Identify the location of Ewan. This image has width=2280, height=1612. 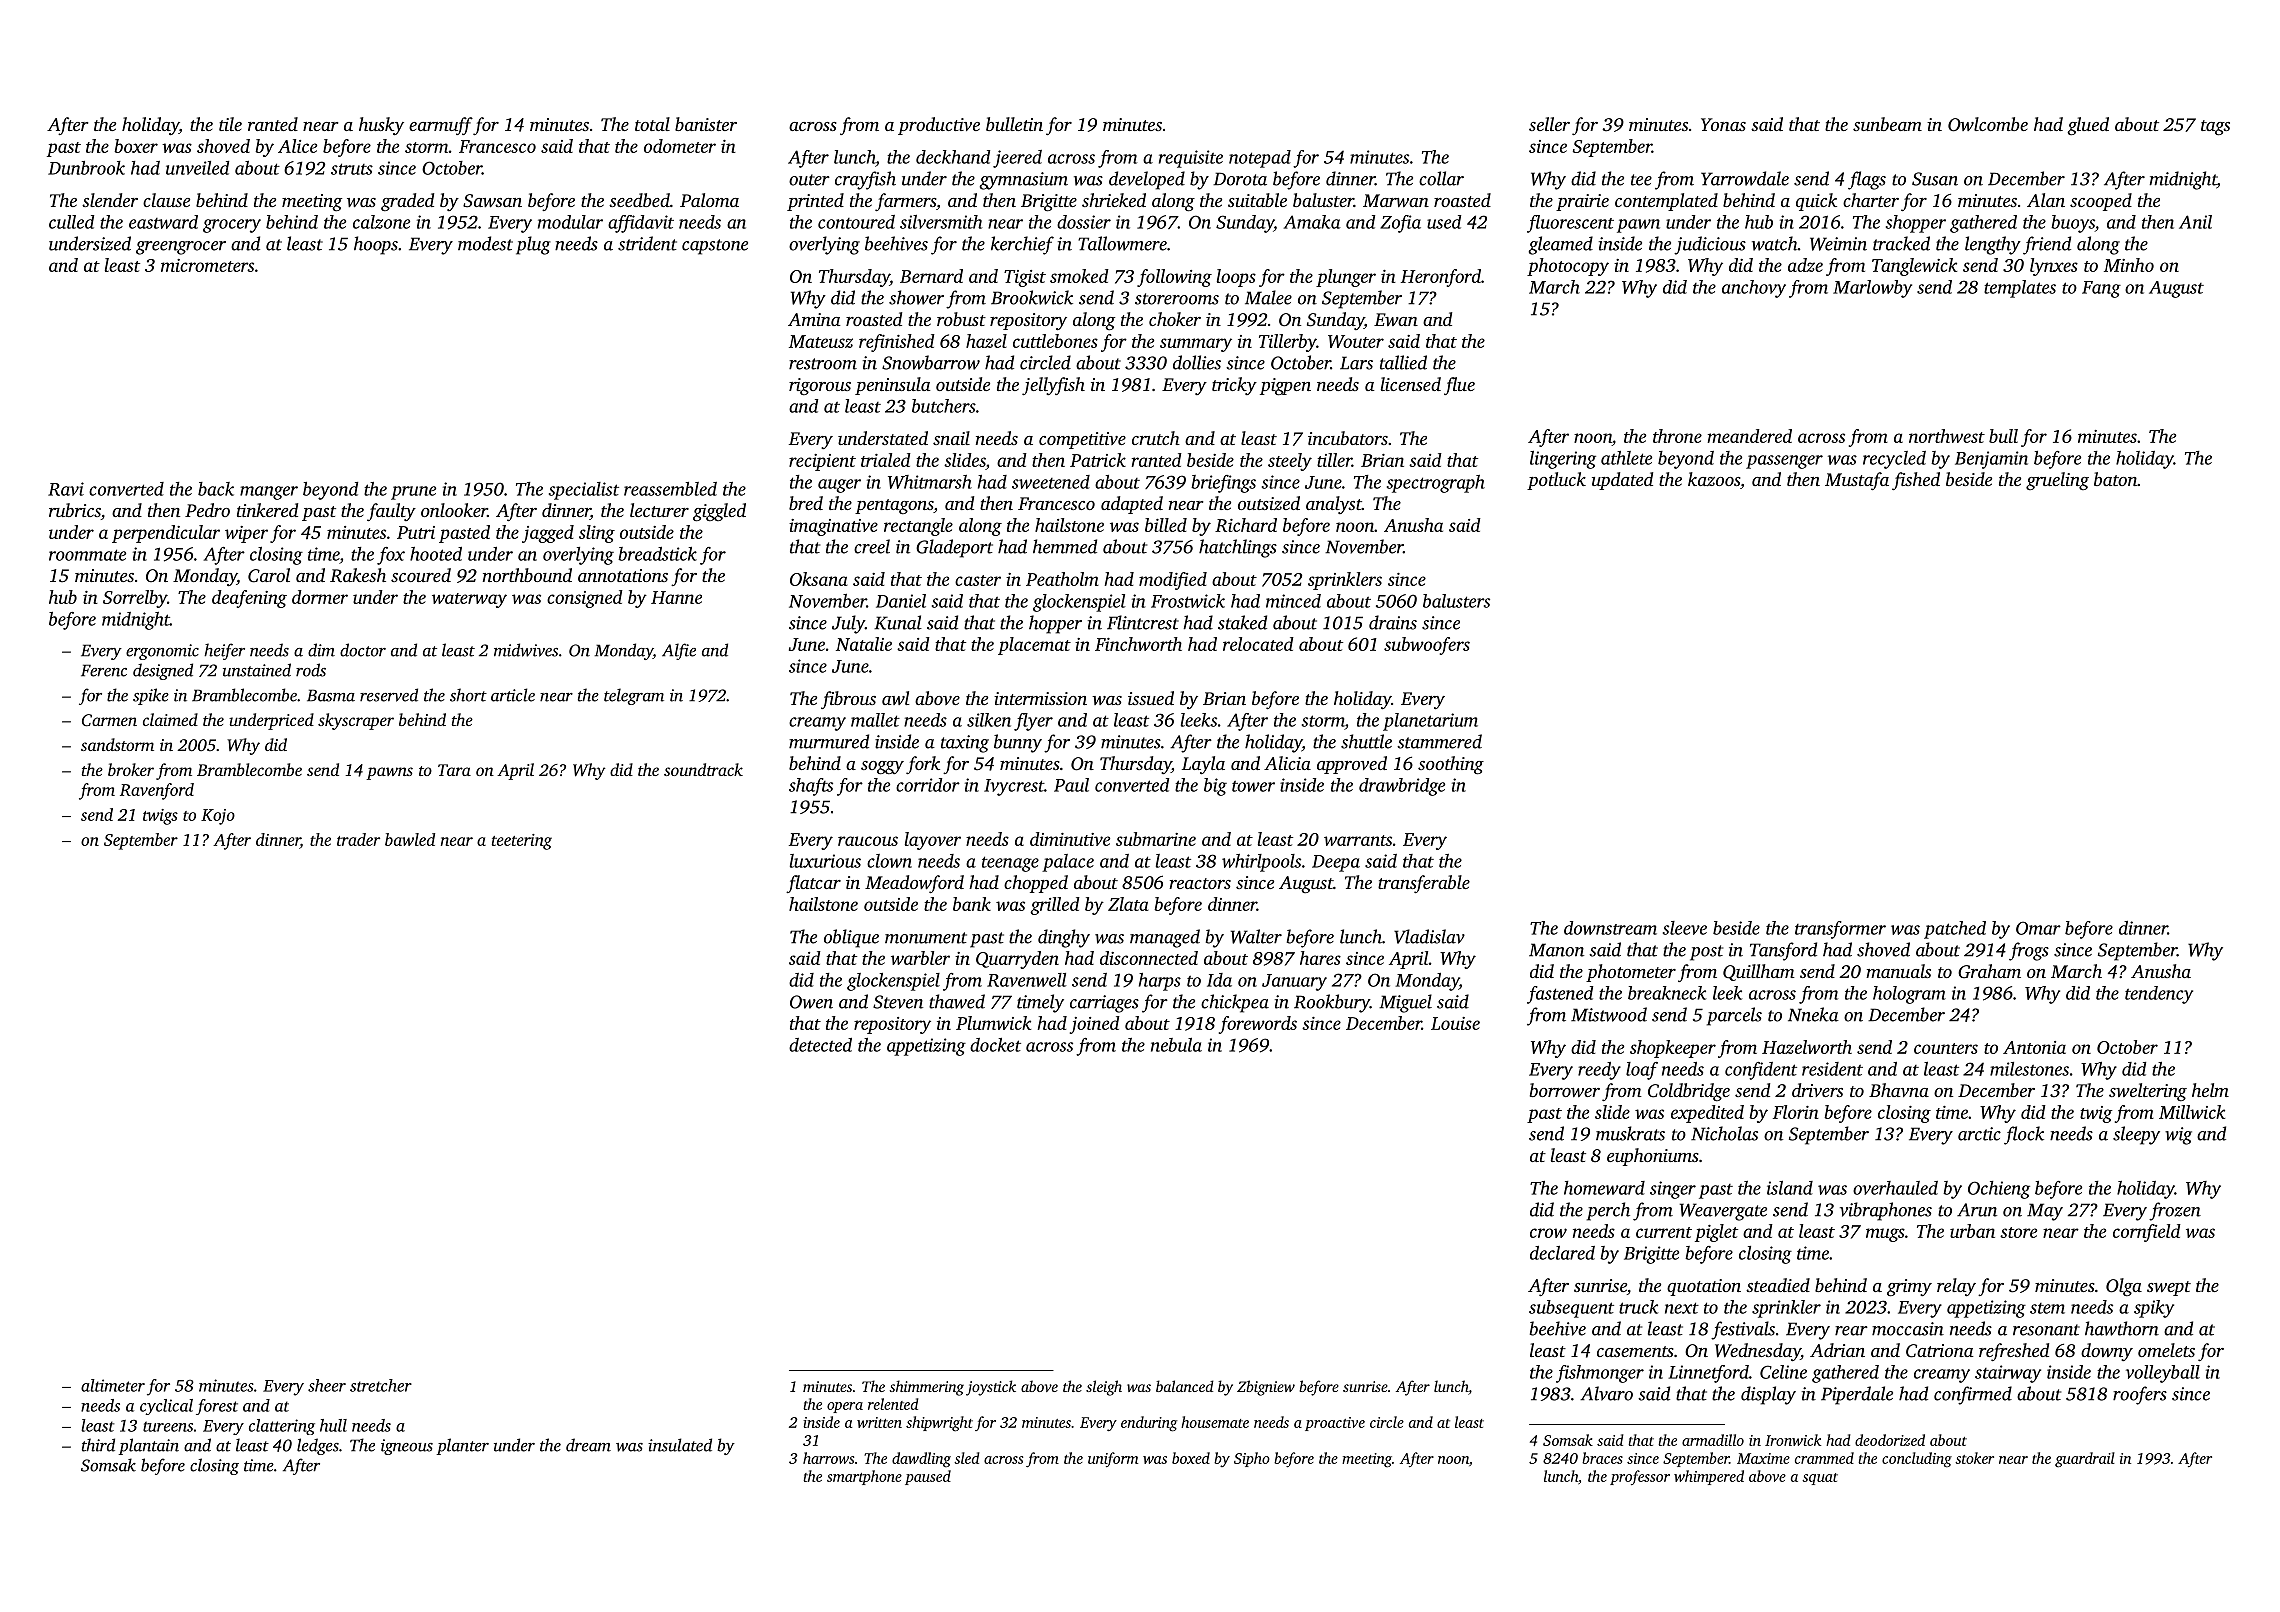
(1396, 319).
